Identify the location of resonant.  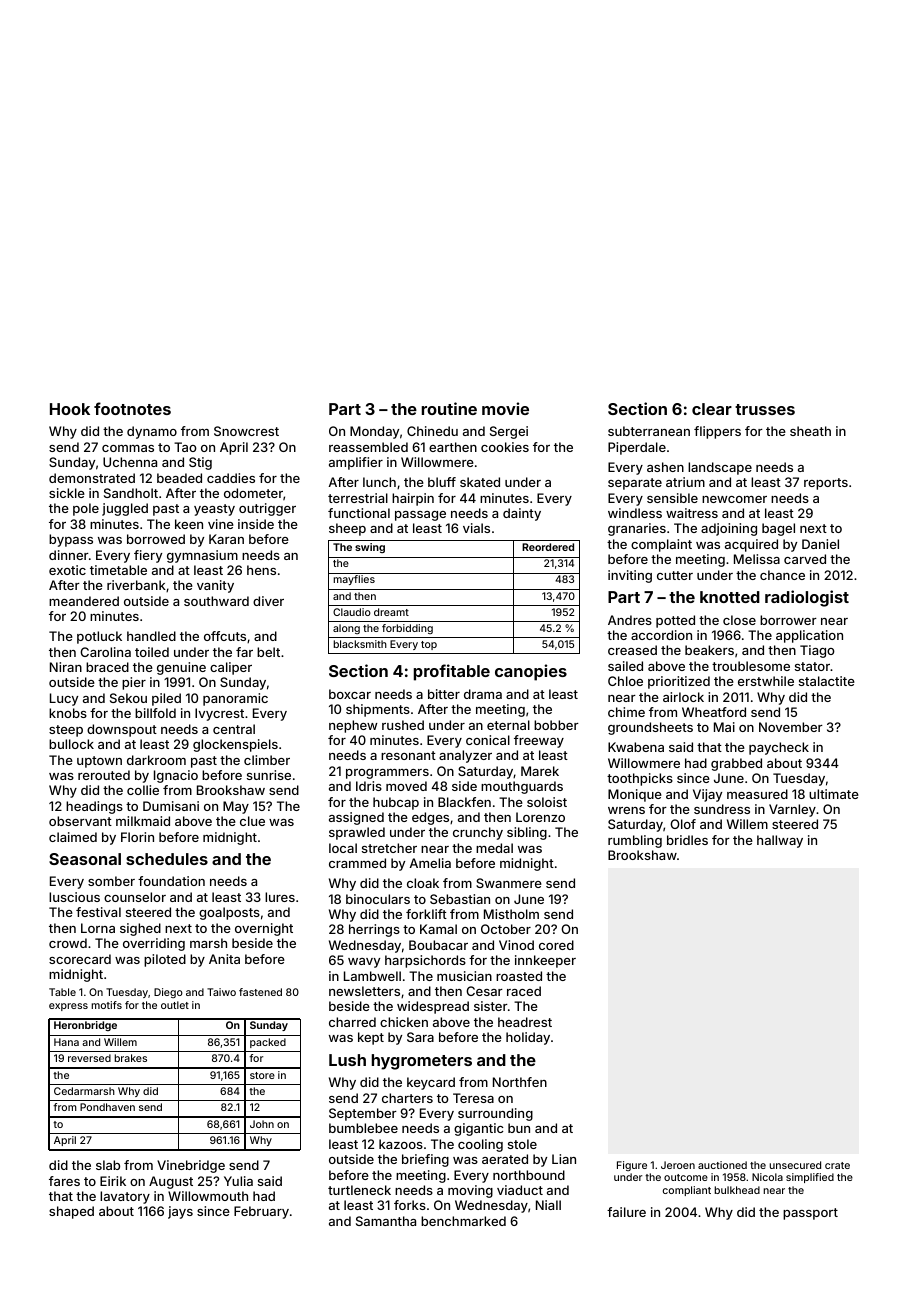
(408, 755).
